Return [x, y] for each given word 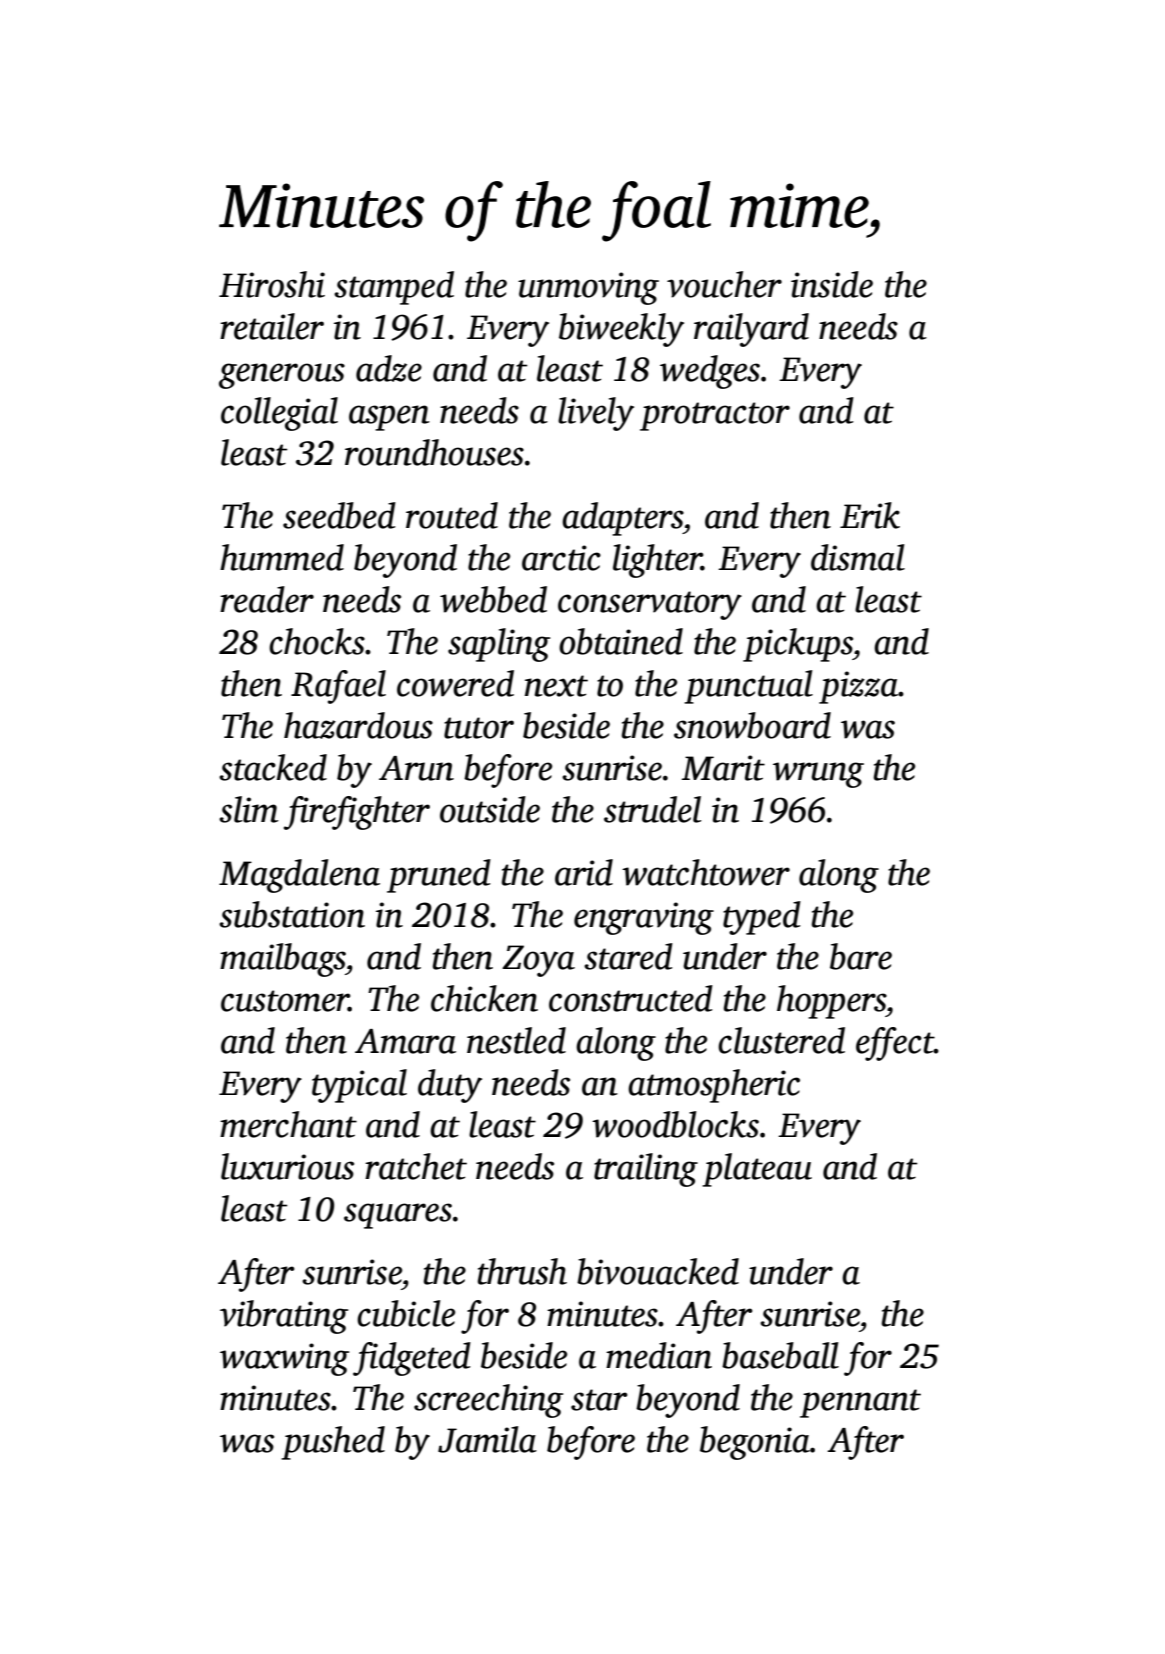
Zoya [538, 961]
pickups [798, 645]
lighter [657, 561]
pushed [333, 1443]
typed [762, 918]
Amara [405, 1041]
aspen [389, 418]
